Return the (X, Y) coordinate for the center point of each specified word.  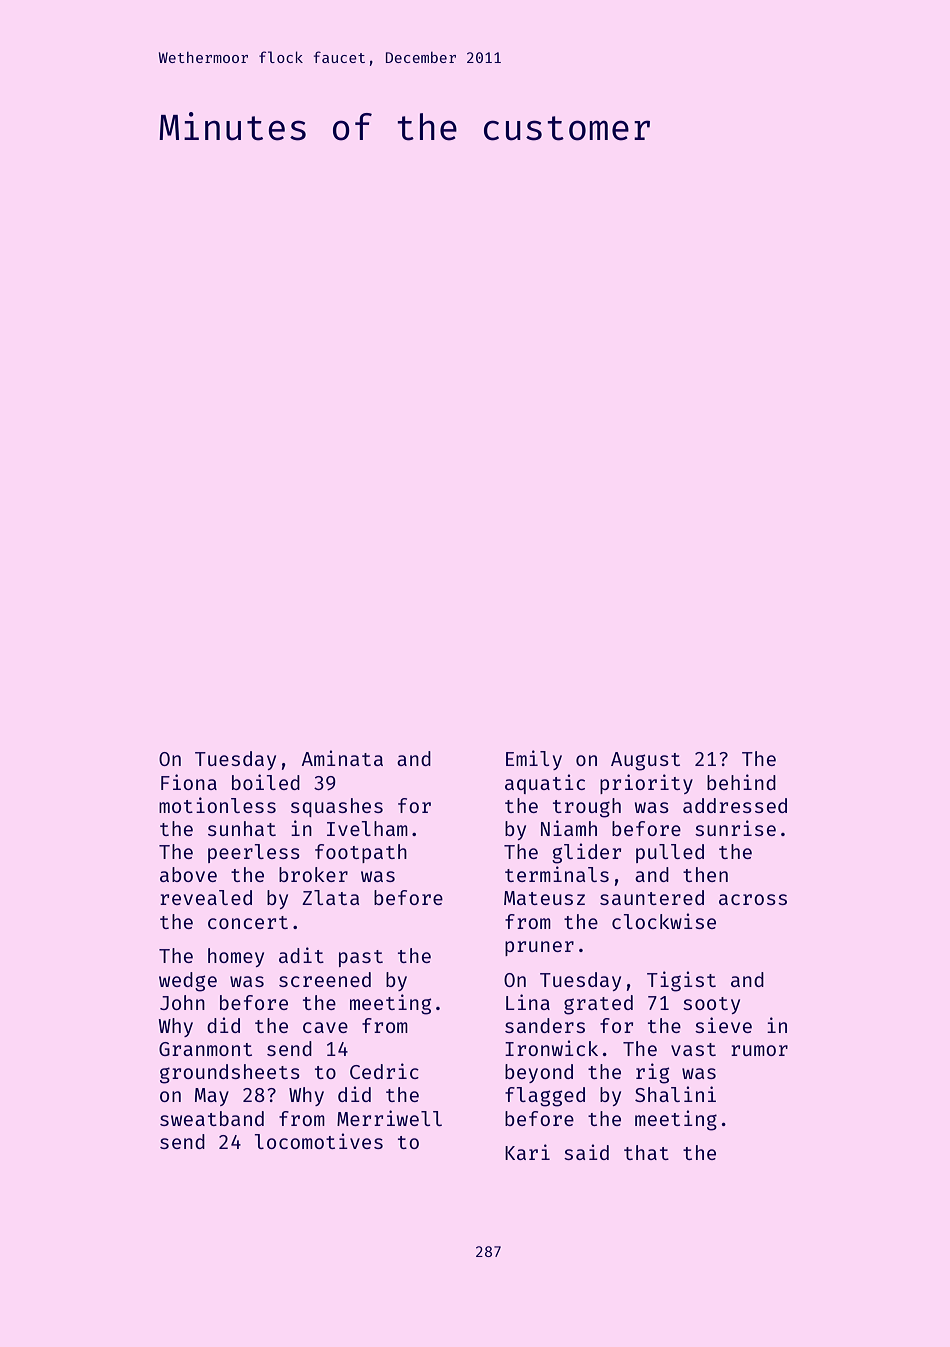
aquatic (545, 784)
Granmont (205, 1049)
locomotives (318, 1141)
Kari (527, 1152)
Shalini (675, 1094)
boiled (266, 782)
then (705, 874)
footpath (361, 853)
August (645, 761)
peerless (254, 853)
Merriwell (389, 1118)
